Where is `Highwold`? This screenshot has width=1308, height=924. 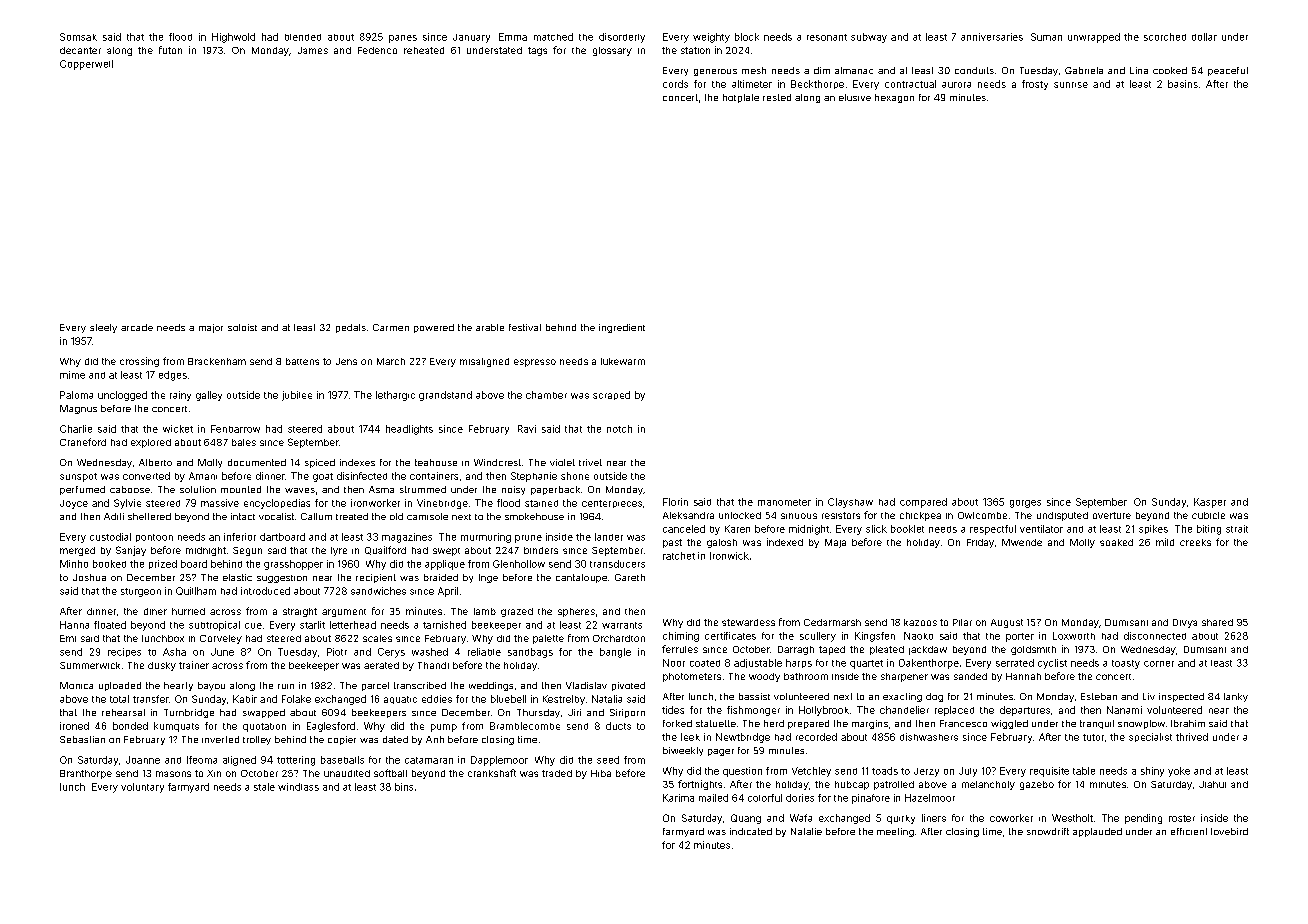
Highwold is located at coordinates (233, 38).
